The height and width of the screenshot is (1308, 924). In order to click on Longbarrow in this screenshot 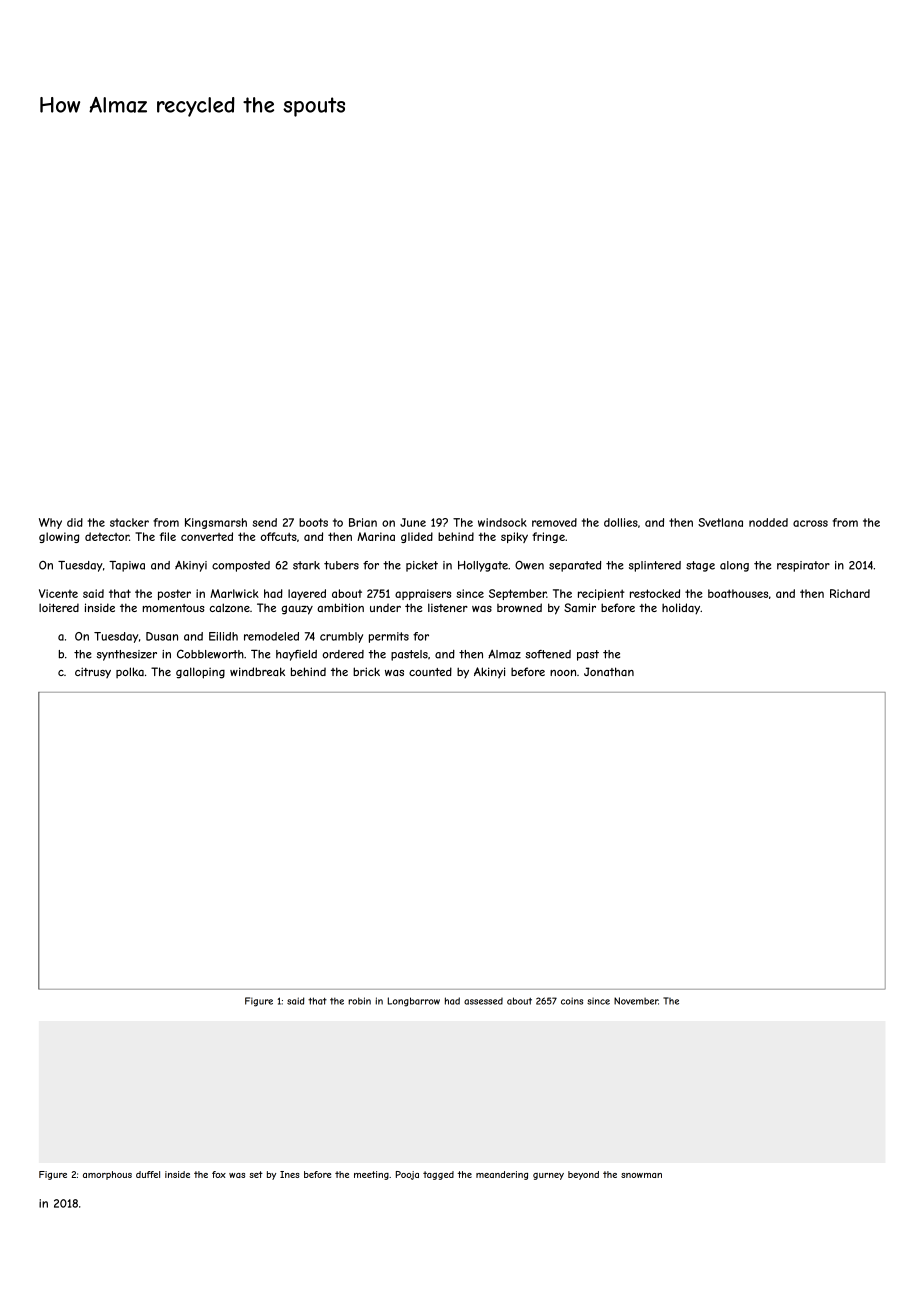, I will do `click(414, 1002)`.
